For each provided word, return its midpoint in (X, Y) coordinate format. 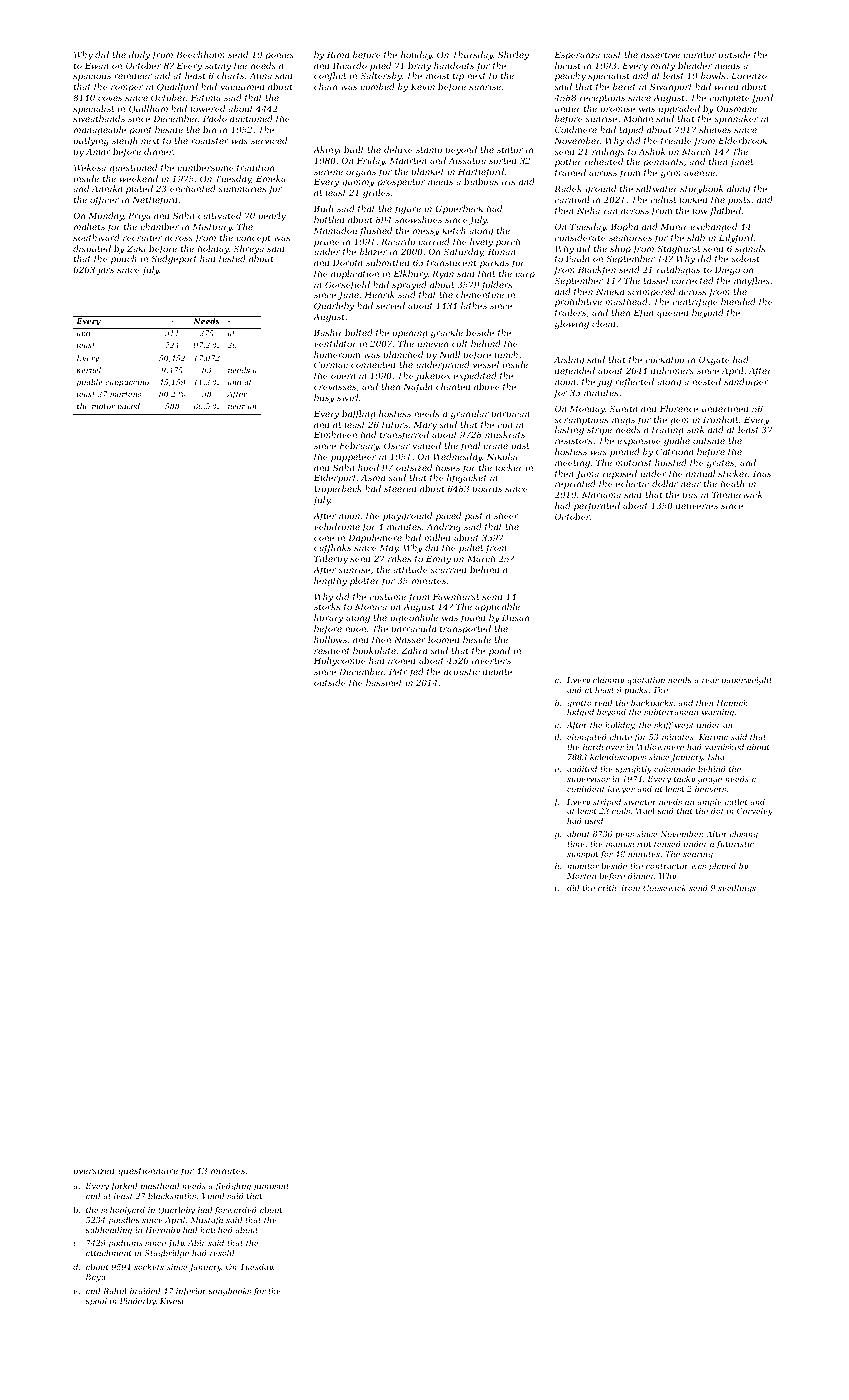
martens (125, 394)
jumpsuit (270, 1187)
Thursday (473, 55)
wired (727, 86)
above (487, 386)
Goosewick (664, 888)
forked (124, 1187)
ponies (280, 56)
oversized (94, 1170)
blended (738, 301)
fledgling (233, 1187)
